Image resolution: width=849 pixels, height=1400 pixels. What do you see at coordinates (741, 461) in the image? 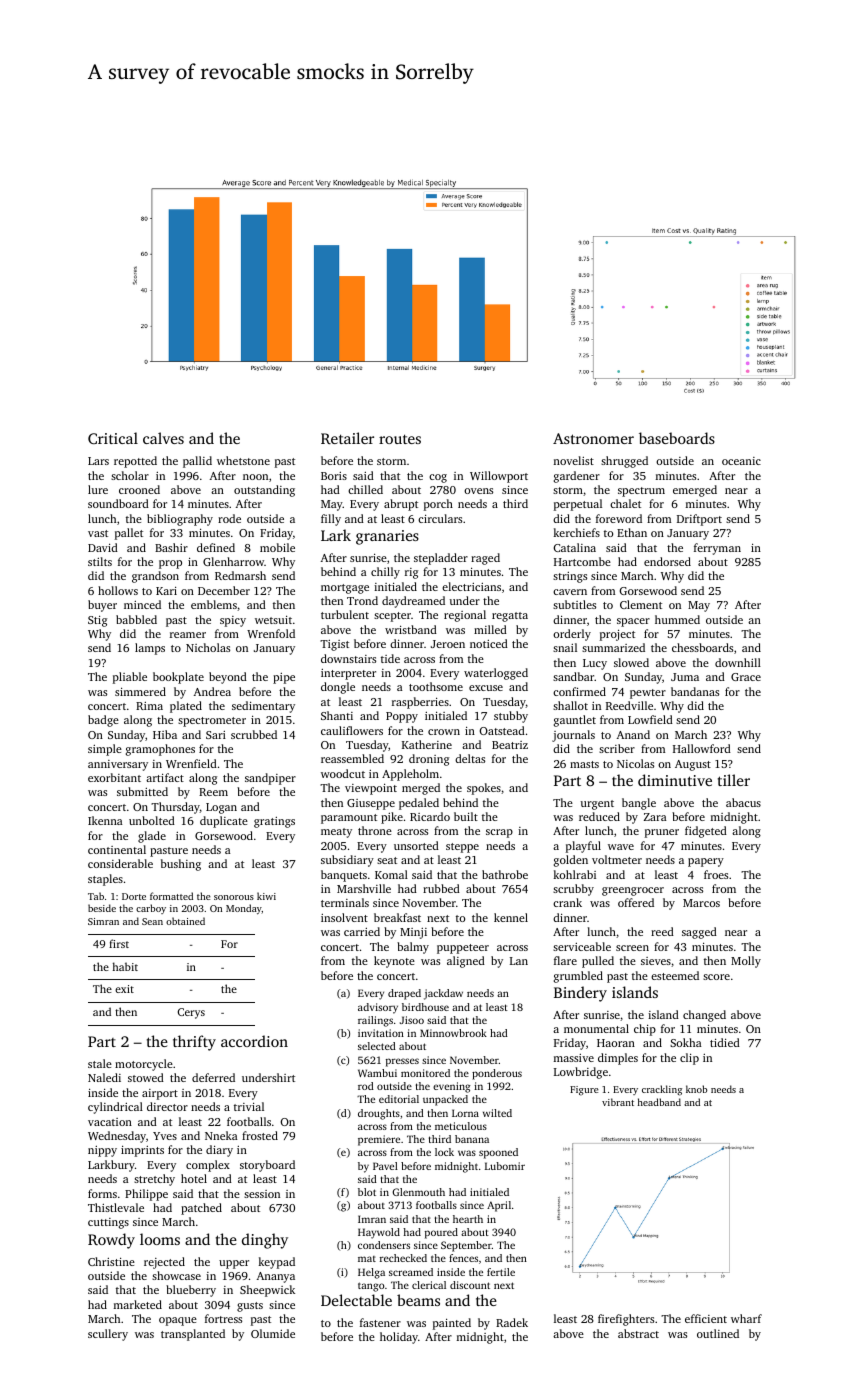
I see `oceanic` at bounding box center [741, 461].
